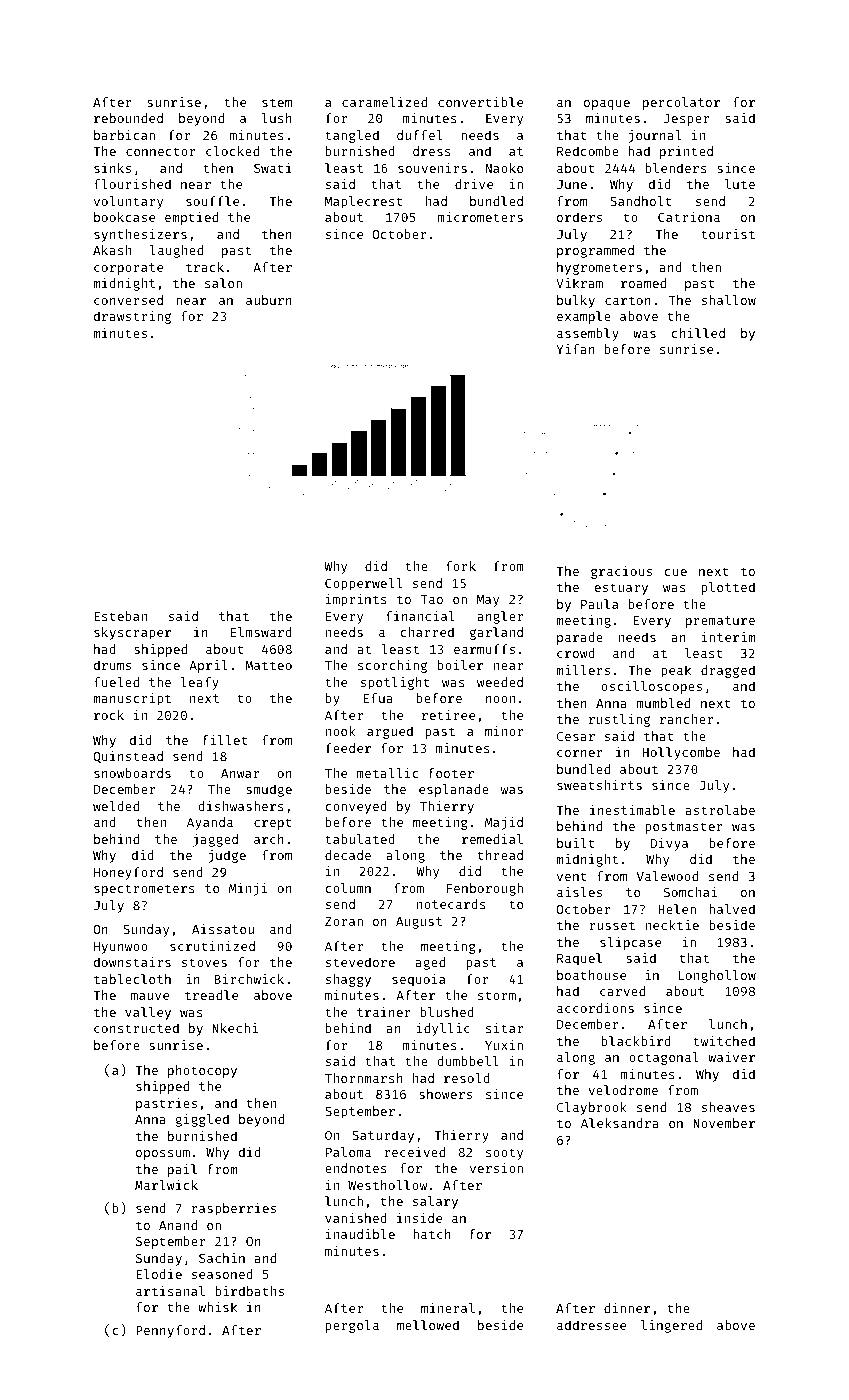  Describe the element at coordinates (120, 616) in the screenshot. I see `Esteban` at that location.
